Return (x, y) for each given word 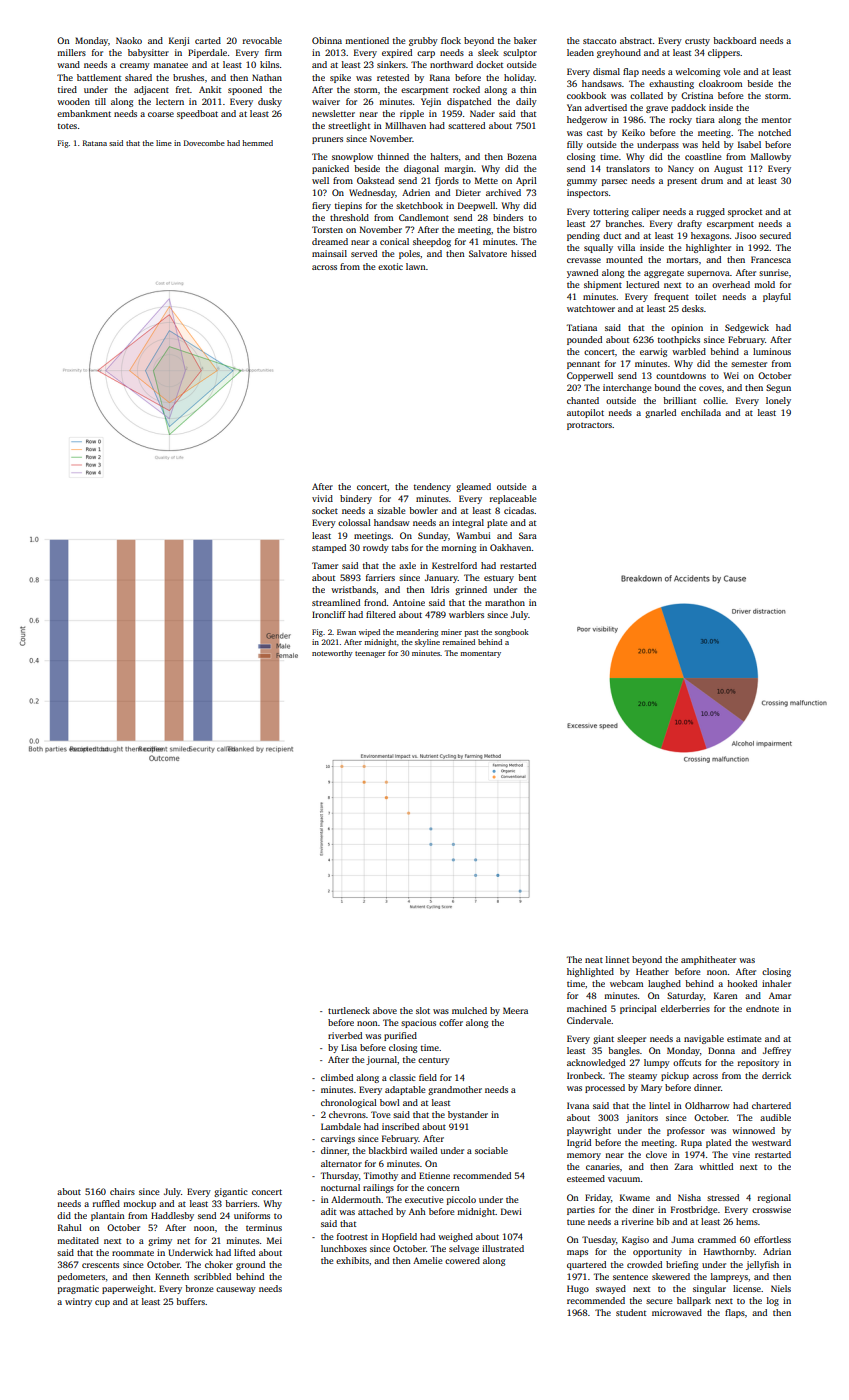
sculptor (520, 53)
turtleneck (349, 1010)
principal (638, 1009)
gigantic (231, 1192)
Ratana (95, 143)
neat (594, 960)
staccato (599, 41)
